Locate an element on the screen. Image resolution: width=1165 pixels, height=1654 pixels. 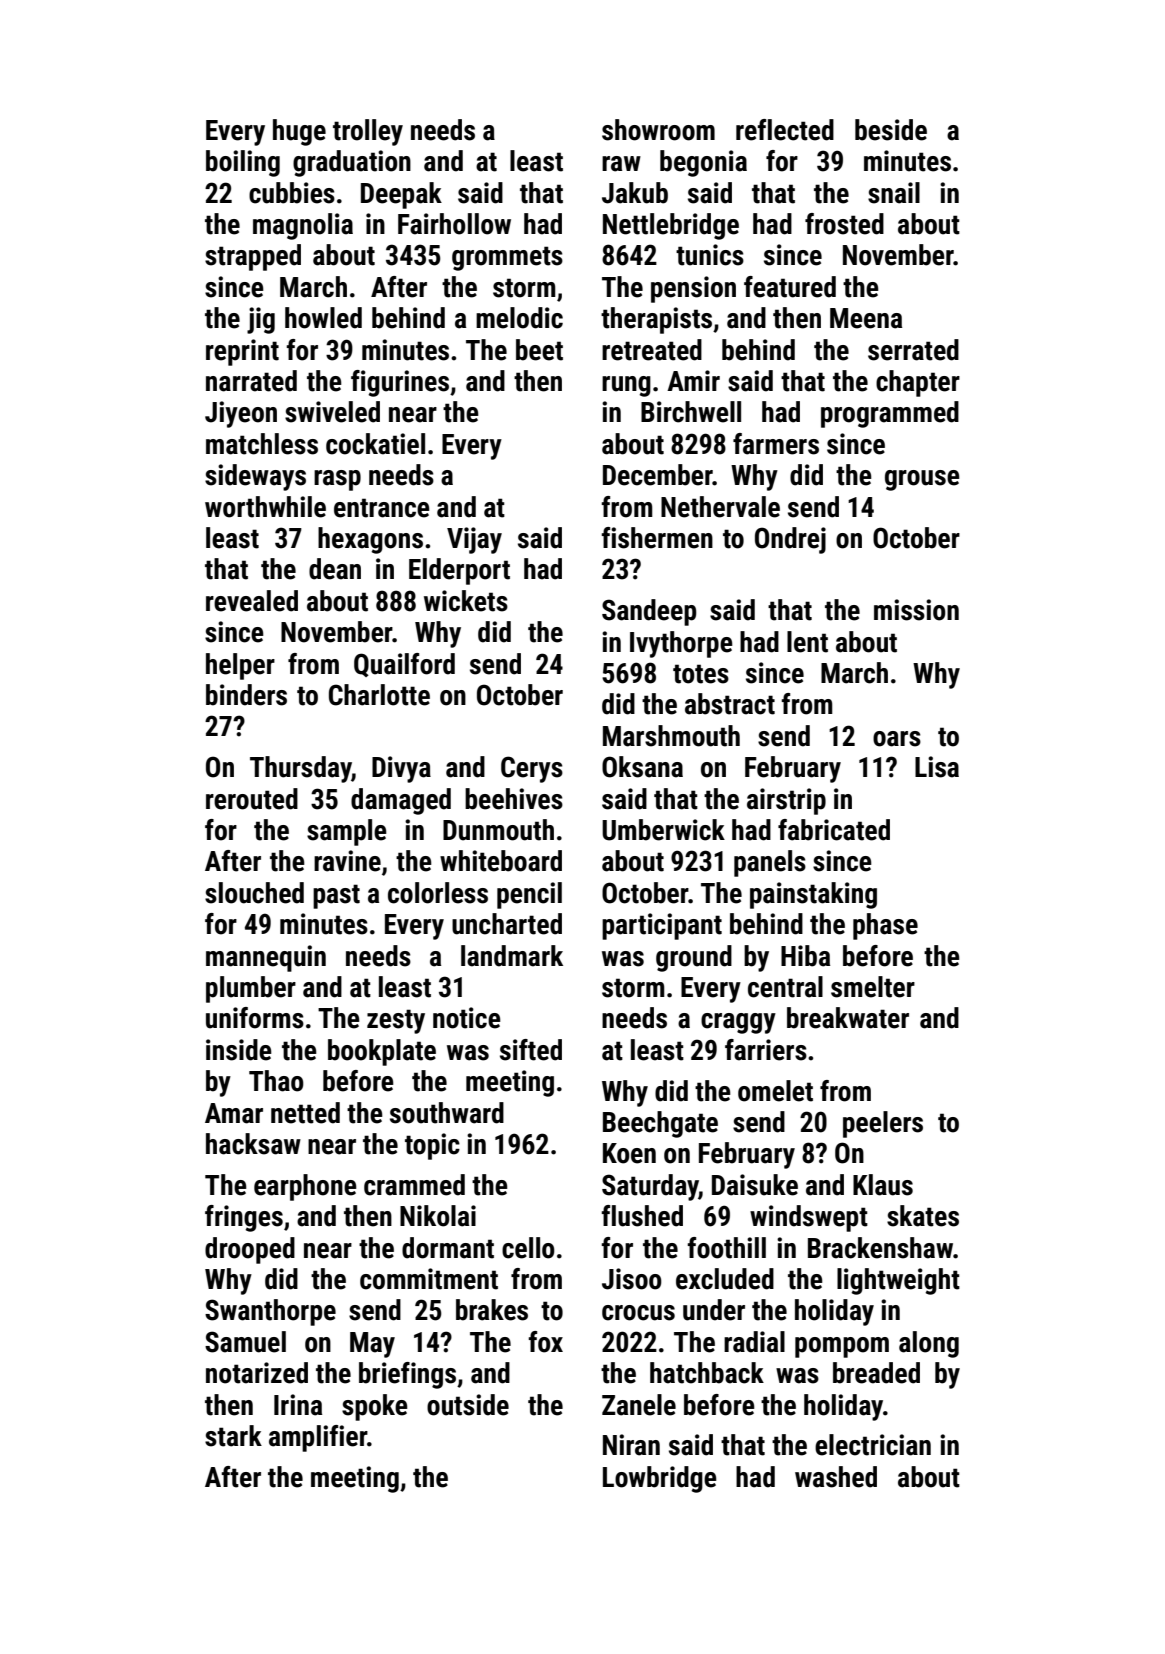
Lisa is located at coordinates (937, 767).
